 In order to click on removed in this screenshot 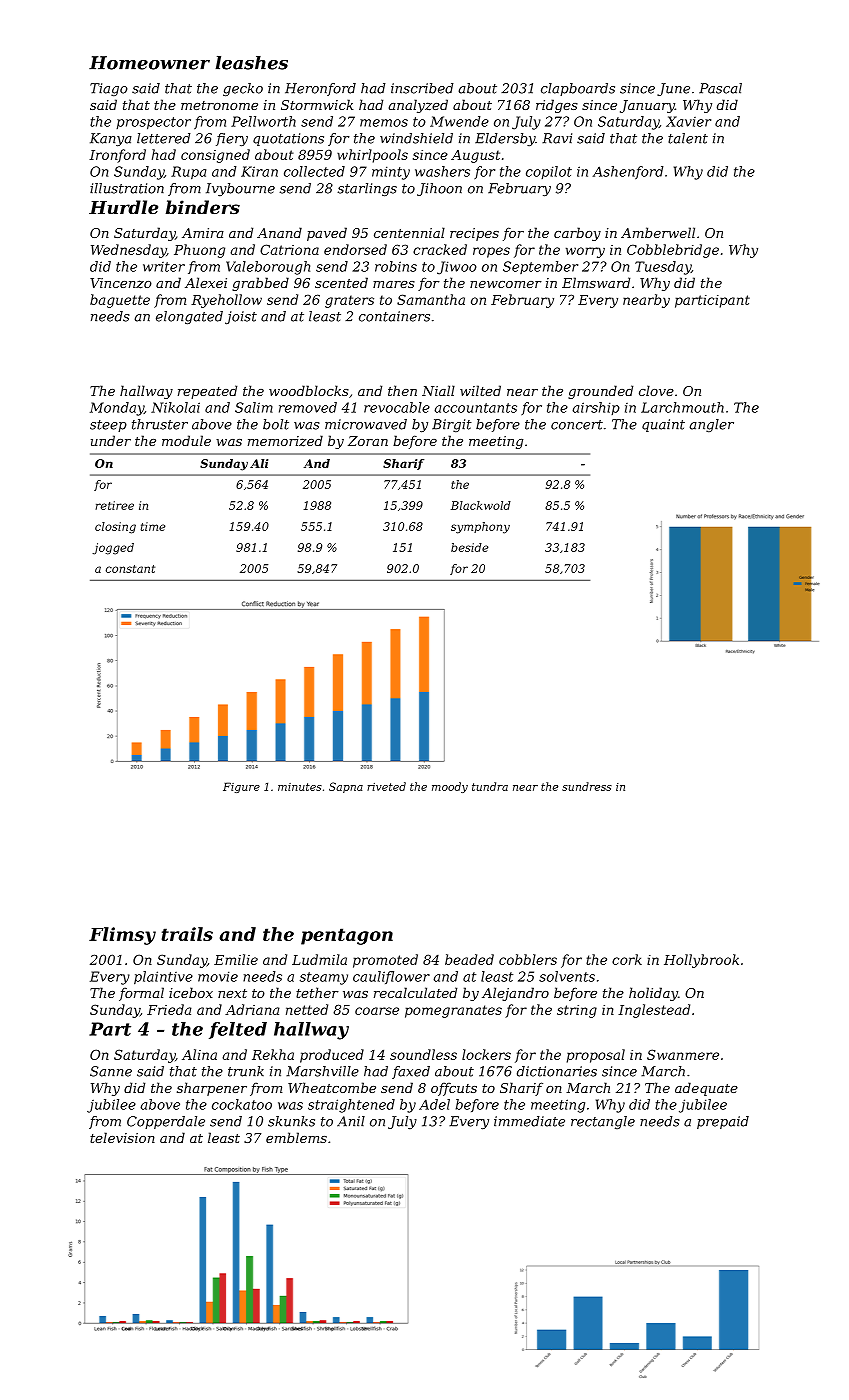, I will do `click(308, 407)`.
